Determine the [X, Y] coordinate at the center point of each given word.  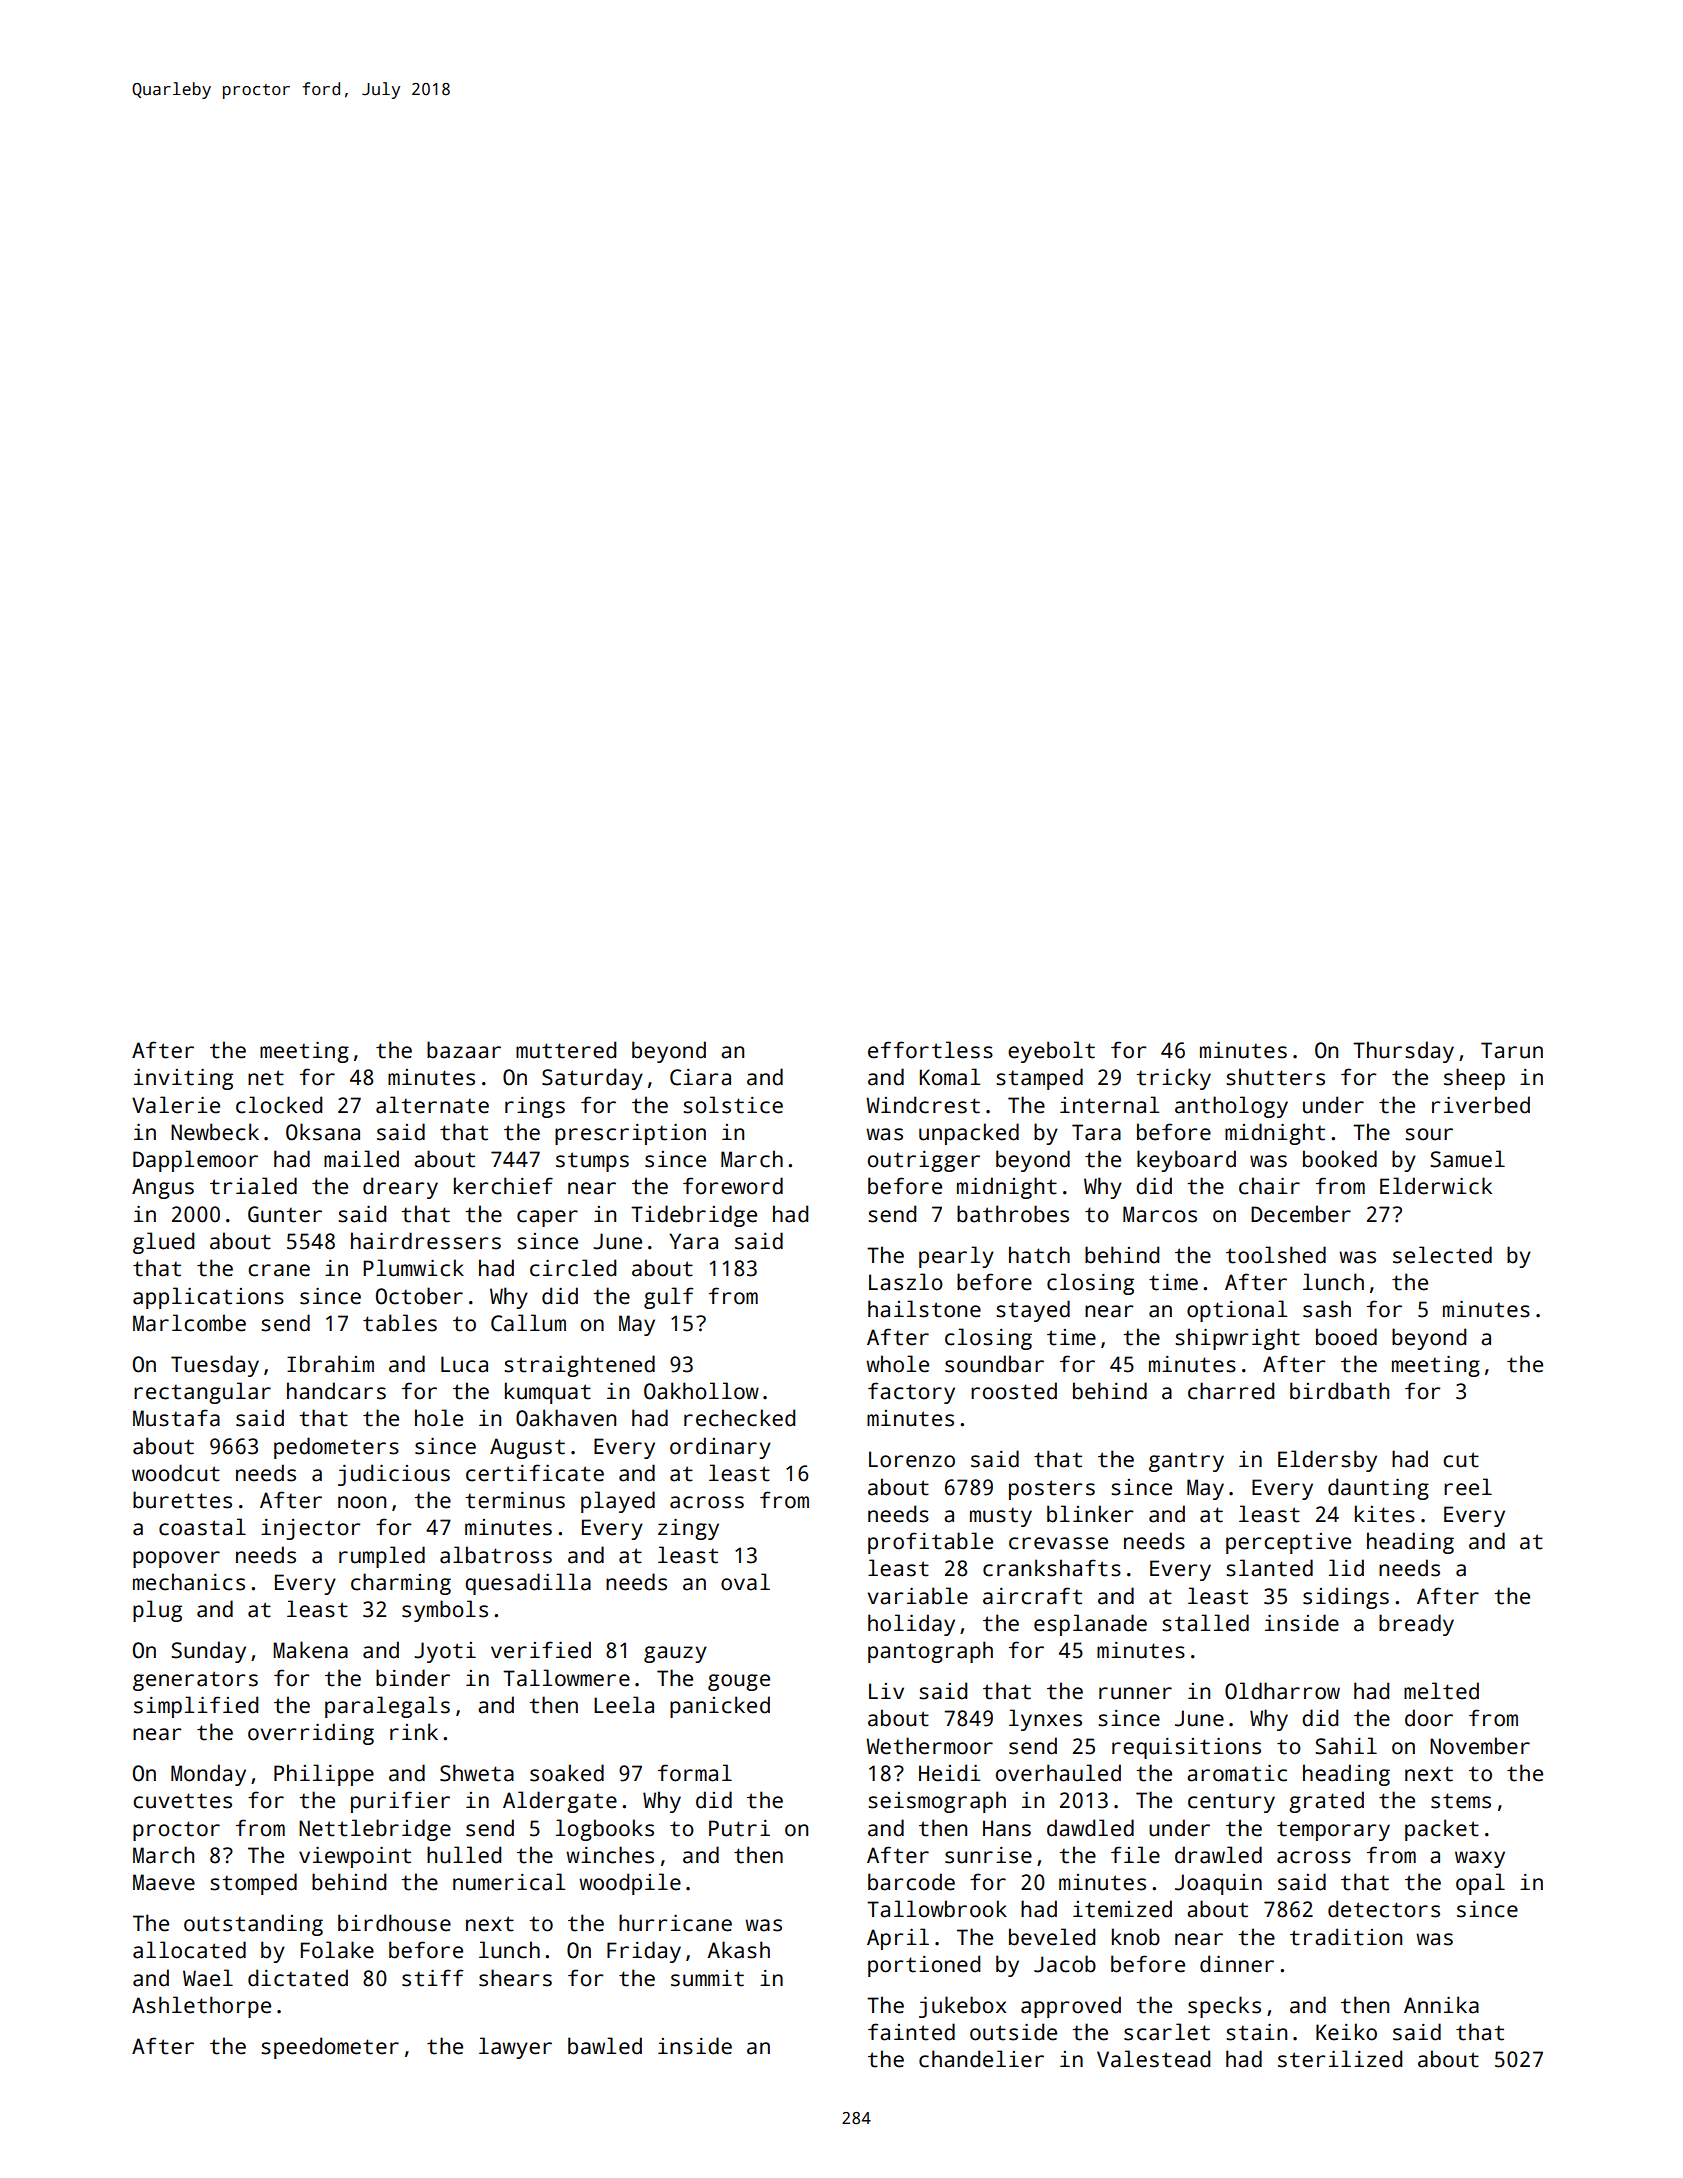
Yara [693, 1241]
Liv [886, 1691]
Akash [739, 1950]
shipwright [1237, 1339]
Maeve [164, 1882]
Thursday [1403, 1052]
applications [208, 1298]
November [1480, 1746]
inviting [183, 1079]
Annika [1441, 2005]
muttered [566, 1050]
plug [157, 1611]
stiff [432, 1978]
